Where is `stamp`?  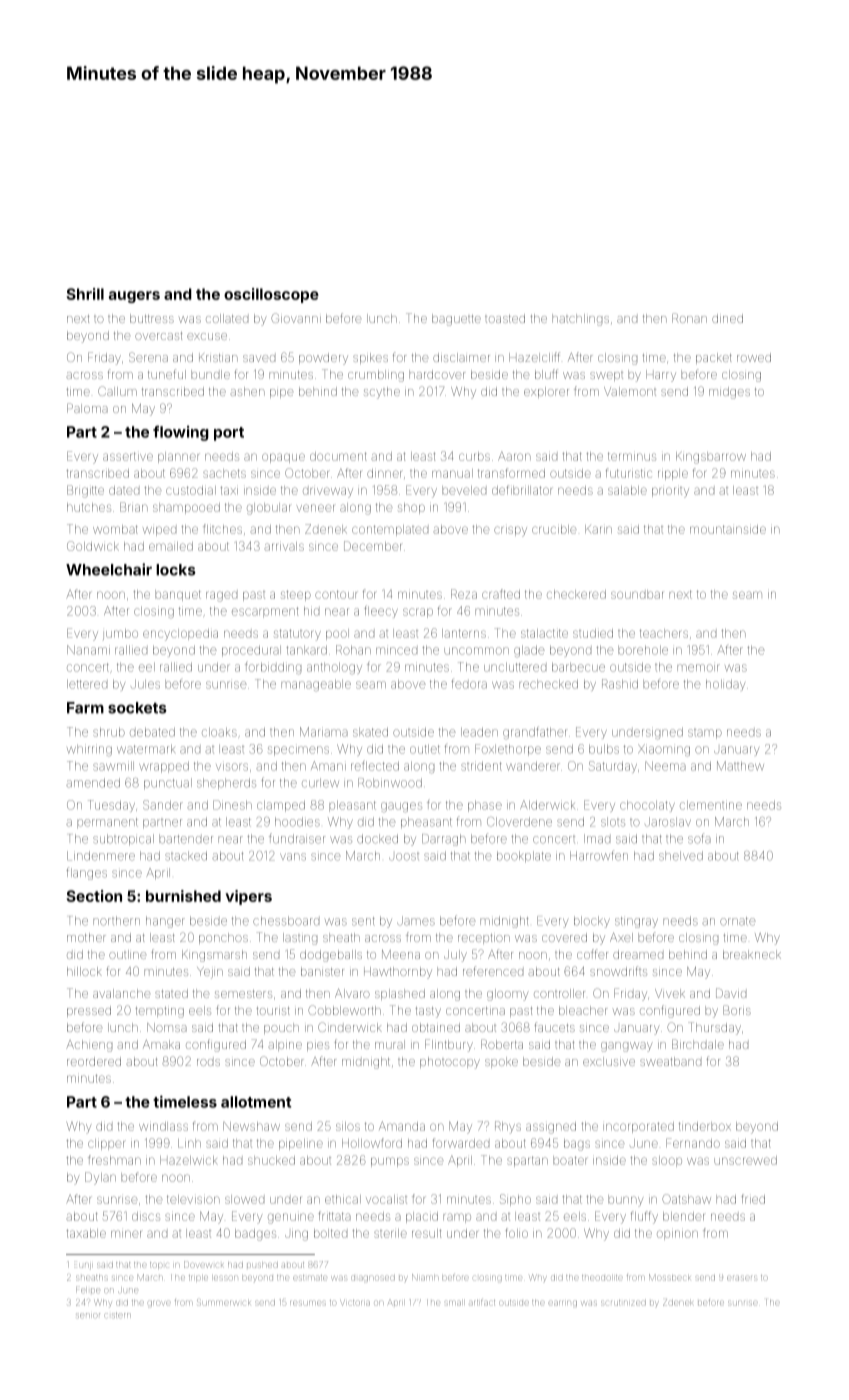
stamp is located at coordinates (705, 734).
